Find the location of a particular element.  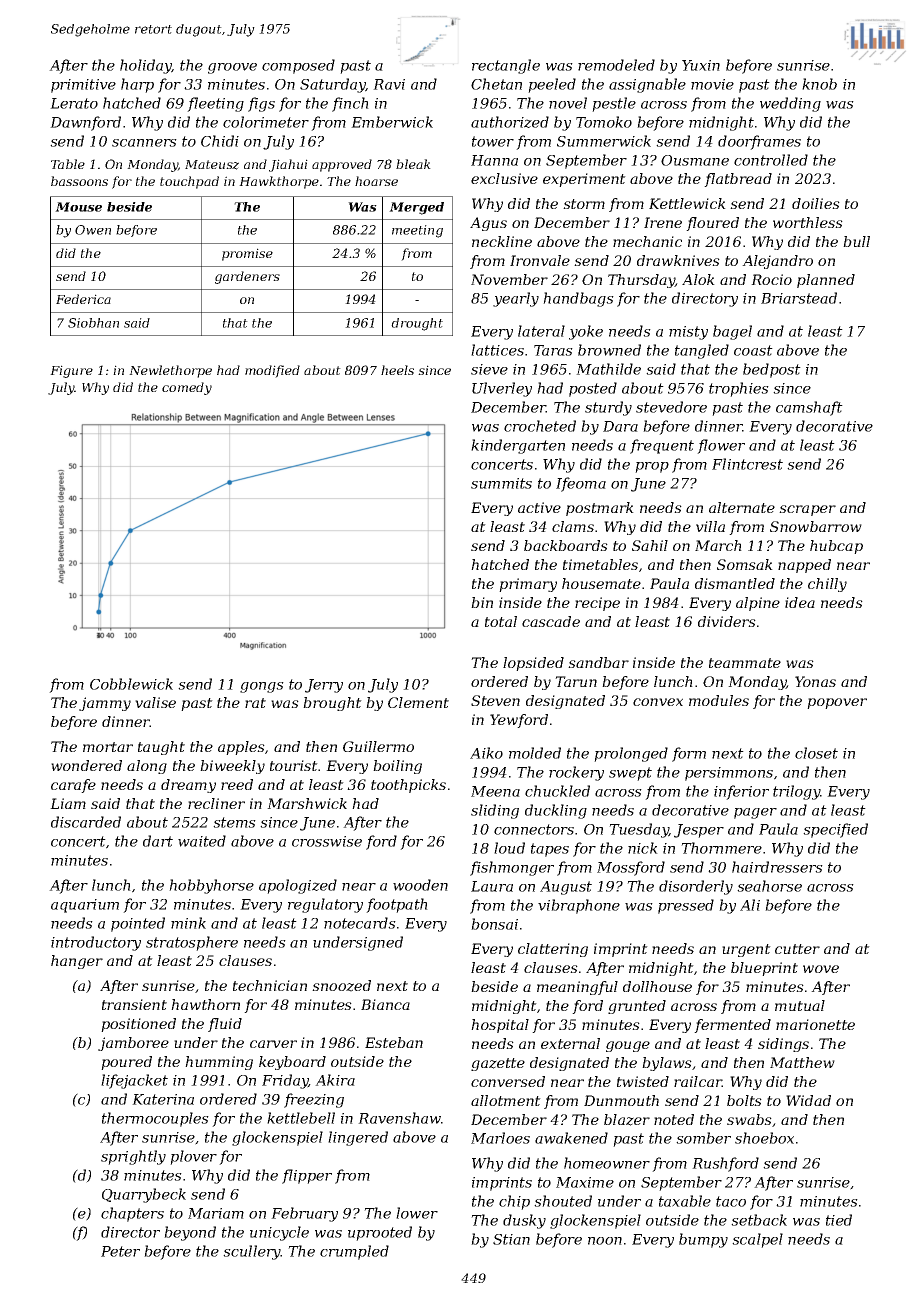

Chetan is located at coordinates (496, 84).
